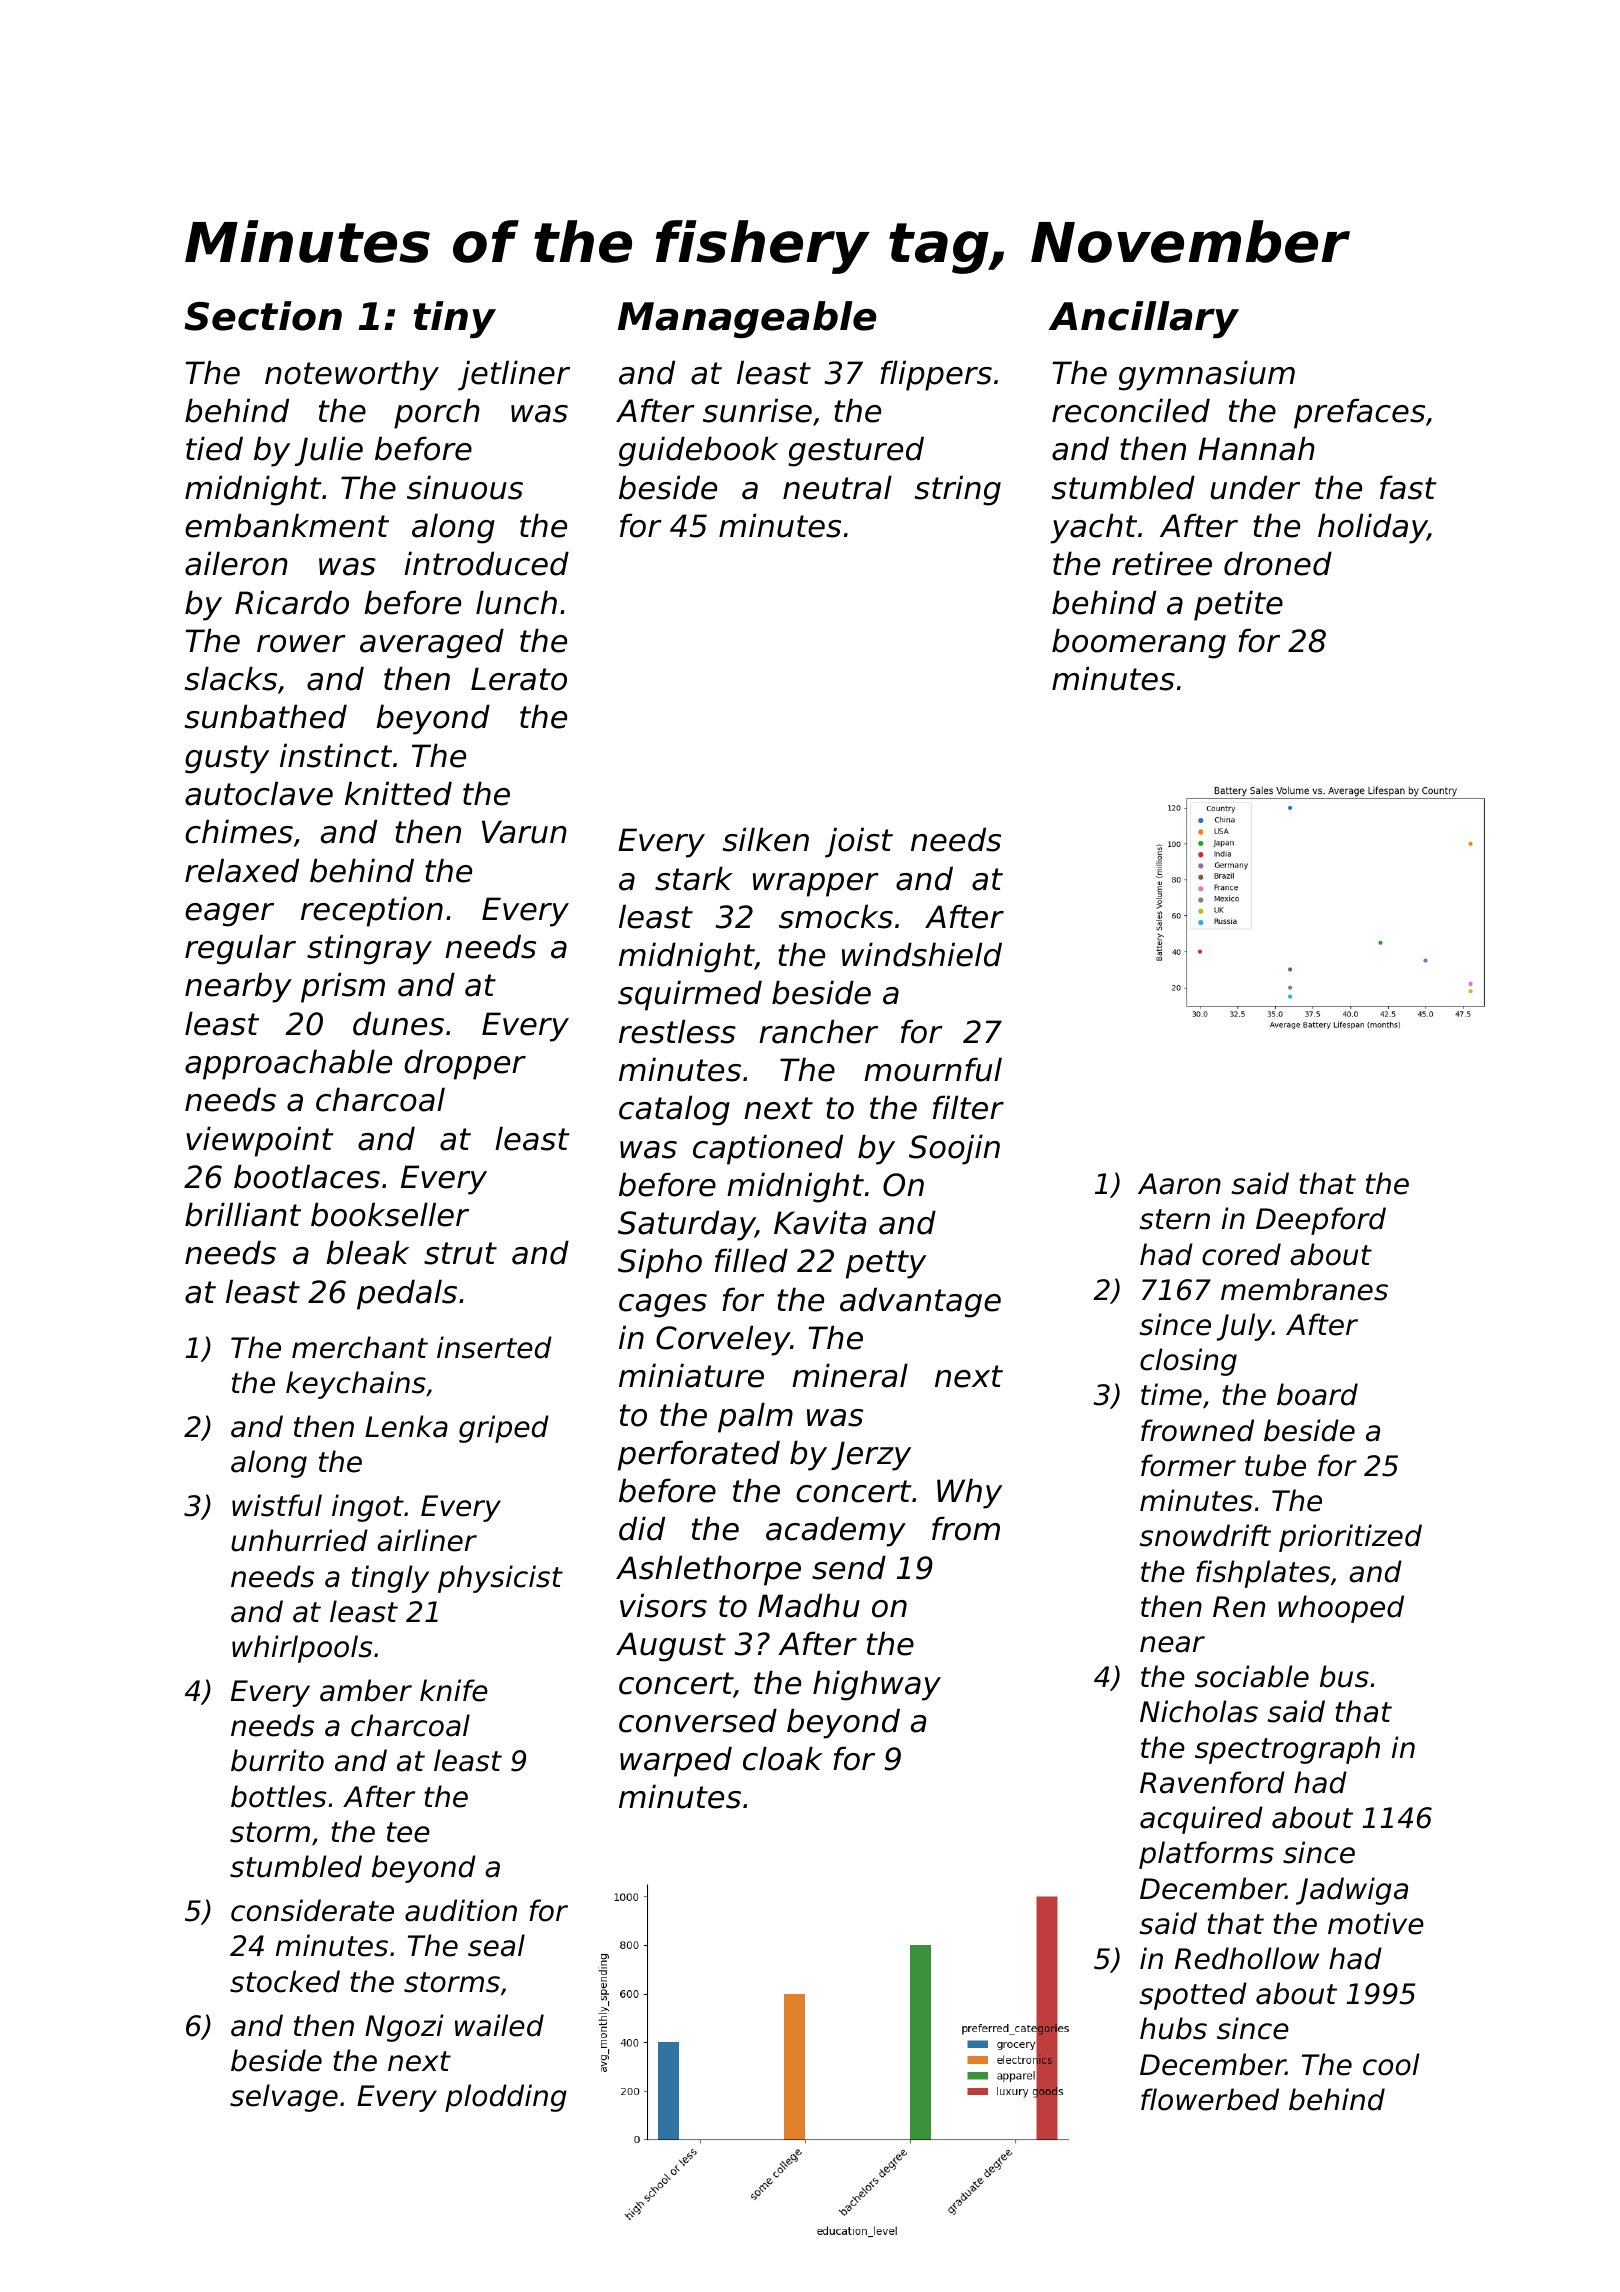  What do you see at coordinates (1144, 319) in the document?
I see `Ancillary` at bounding box center [1144, 319].
